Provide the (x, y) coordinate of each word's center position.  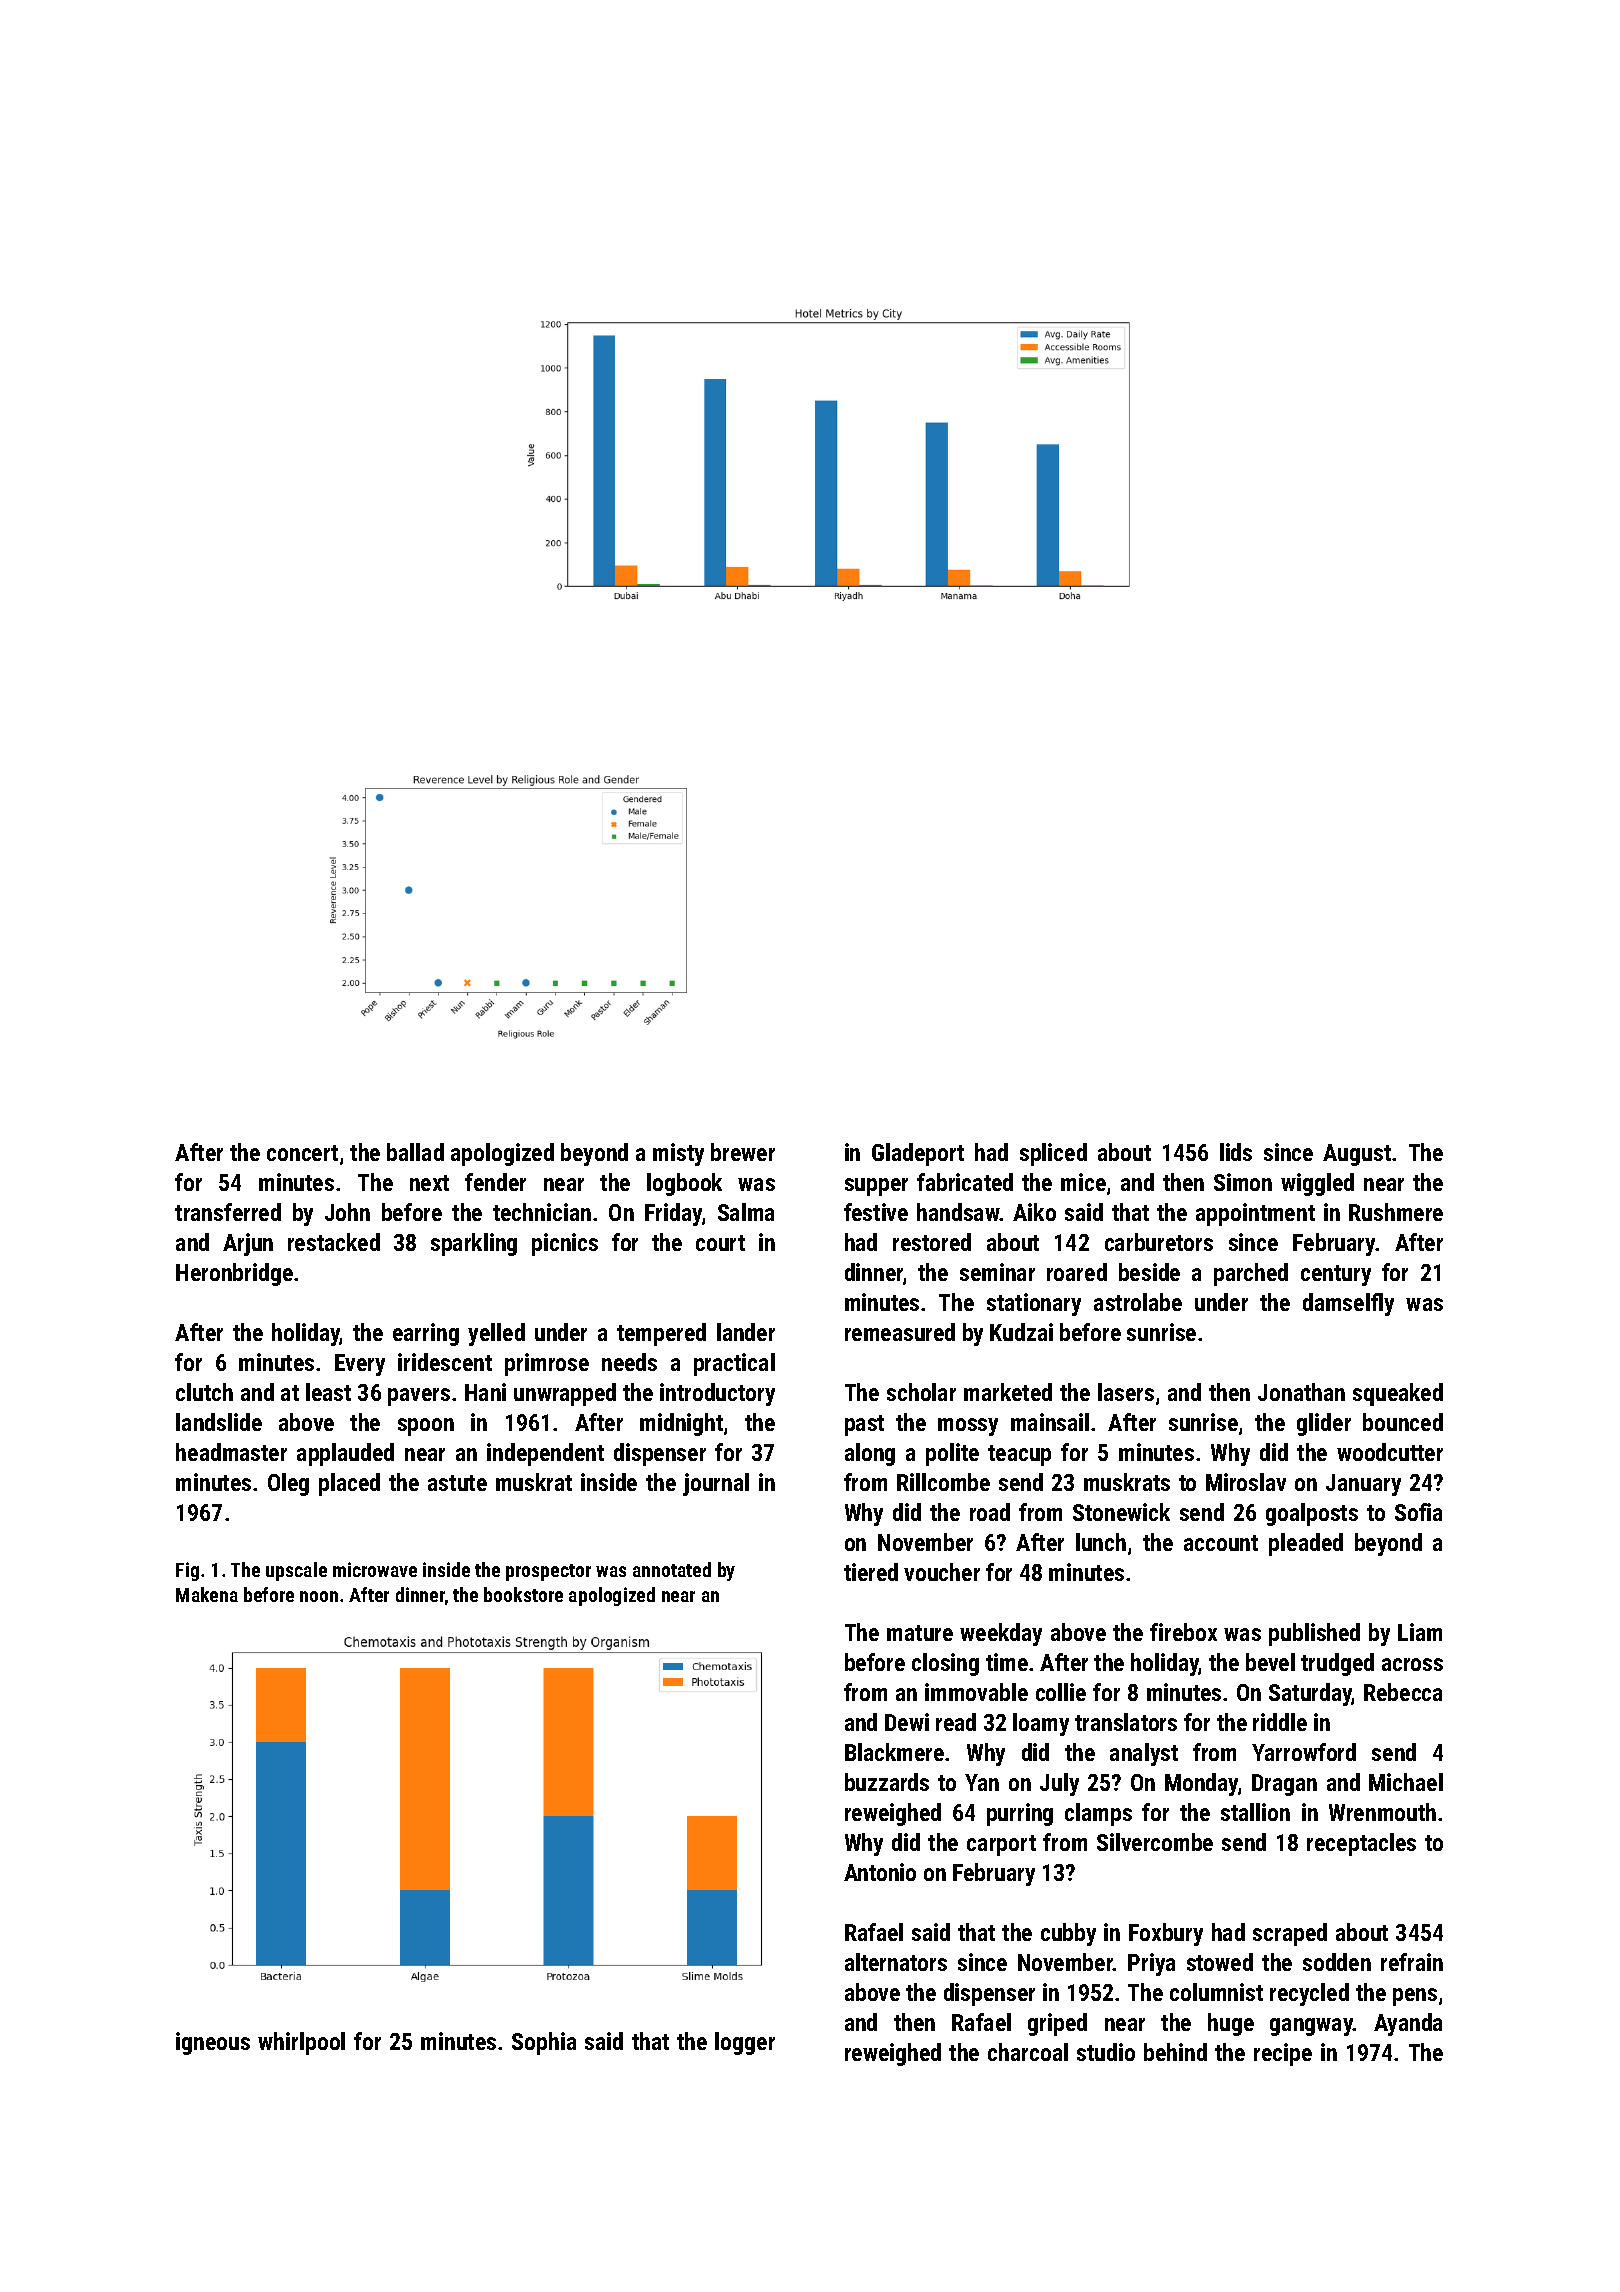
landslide (219, 1422)
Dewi (907, 1722)
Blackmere (894, 1752)
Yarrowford (1304, 1752)
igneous (213, 2043)
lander (746, 1332)
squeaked (1398, 1394)
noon (319, 1596)
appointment (1255, 1214)
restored (932, 1242)
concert (302, 1153)
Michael (1406, 1782)
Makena (207, 1594)
